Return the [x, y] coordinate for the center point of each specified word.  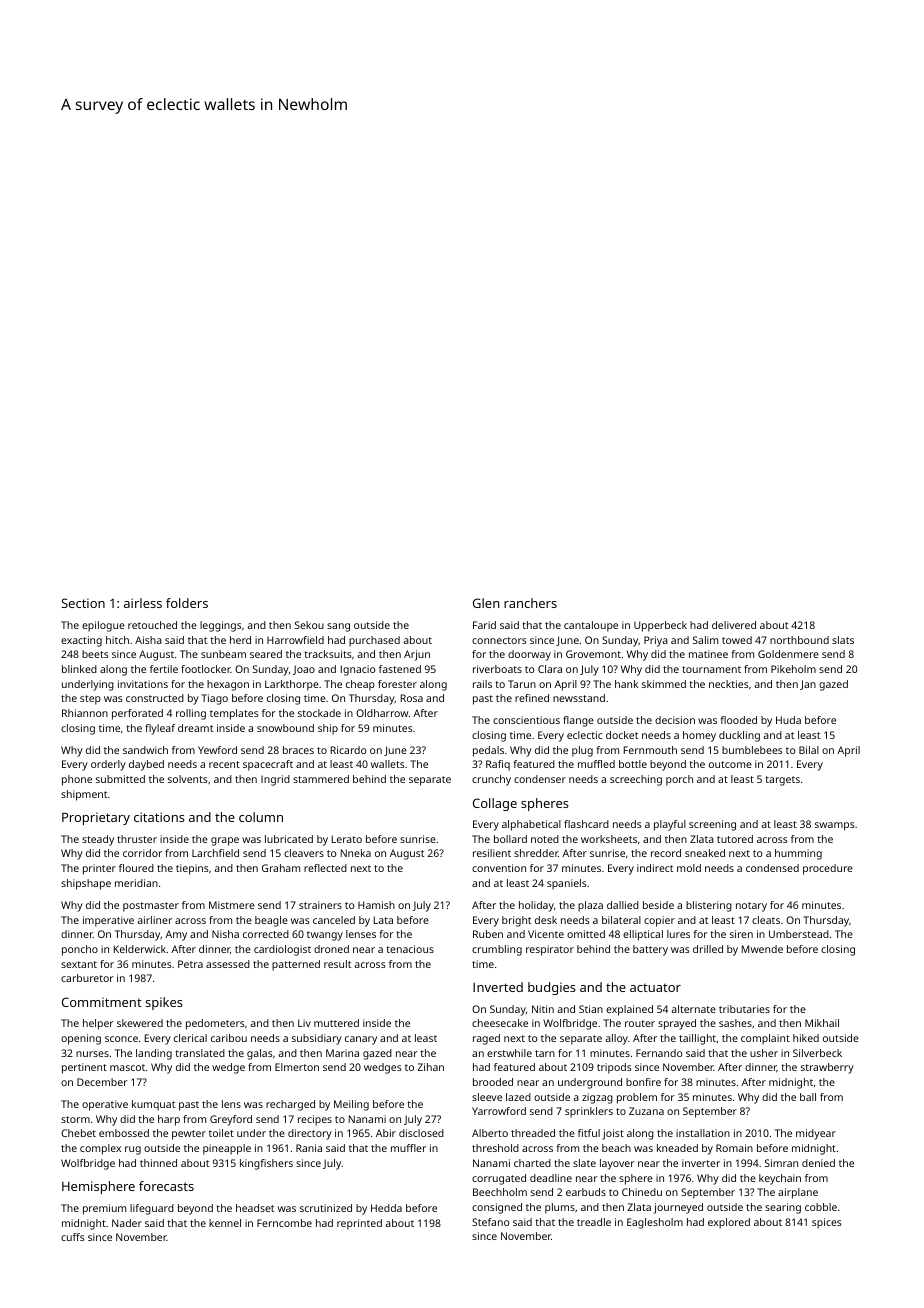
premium [104, 1209]
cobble [821, 1207]
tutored [735, 839]
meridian [136, 883]
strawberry [827, 1068]
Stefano [490, 1222]
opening [81, 1039]
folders [187, 603]
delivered [734, 625]
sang [338, 627]
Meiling [351, 1105]
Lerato [347, 839]
